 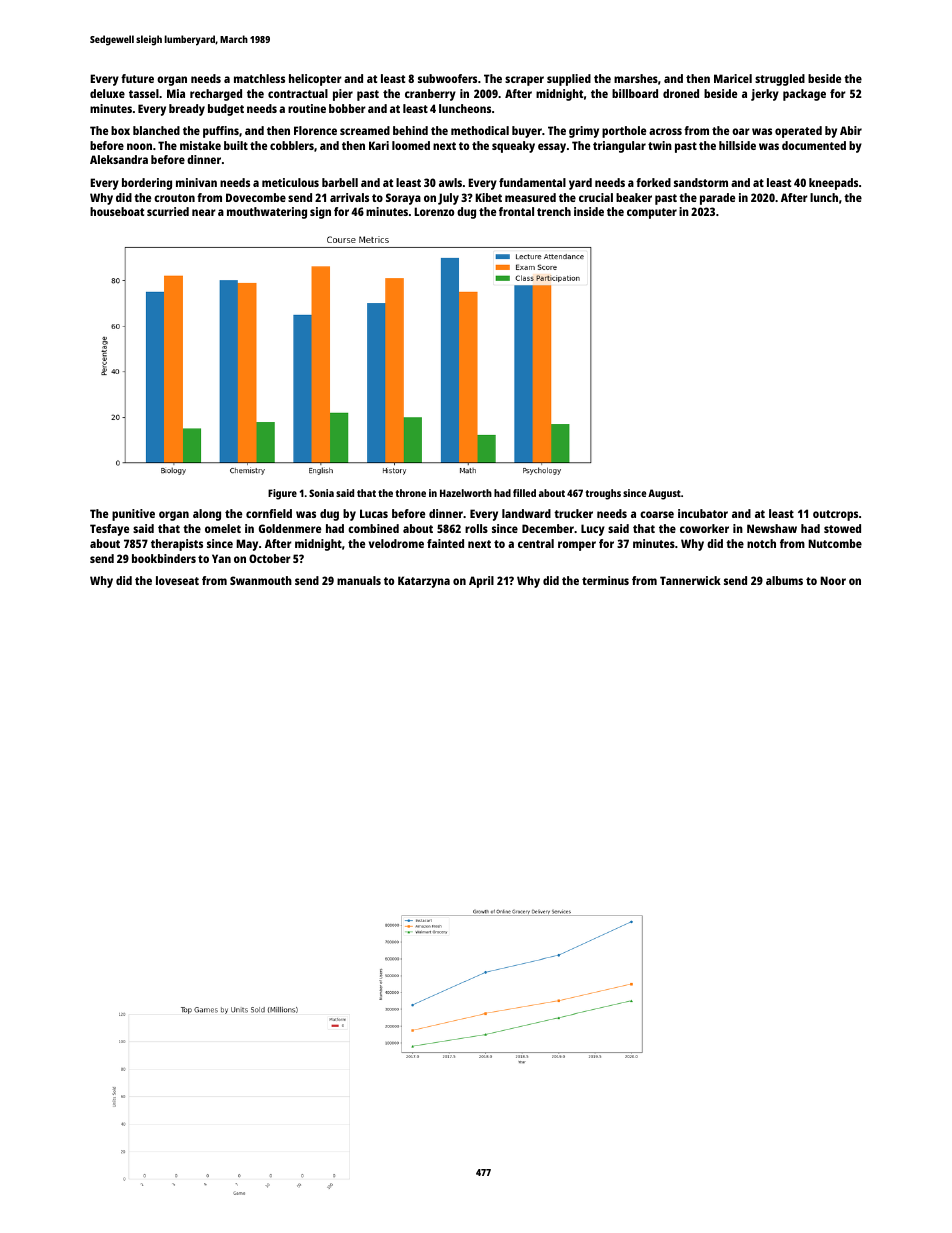 What do you see at coordinates (835, 543) in the screenshot?
I see `Nutcombe` at bounding box center [835, 543].
